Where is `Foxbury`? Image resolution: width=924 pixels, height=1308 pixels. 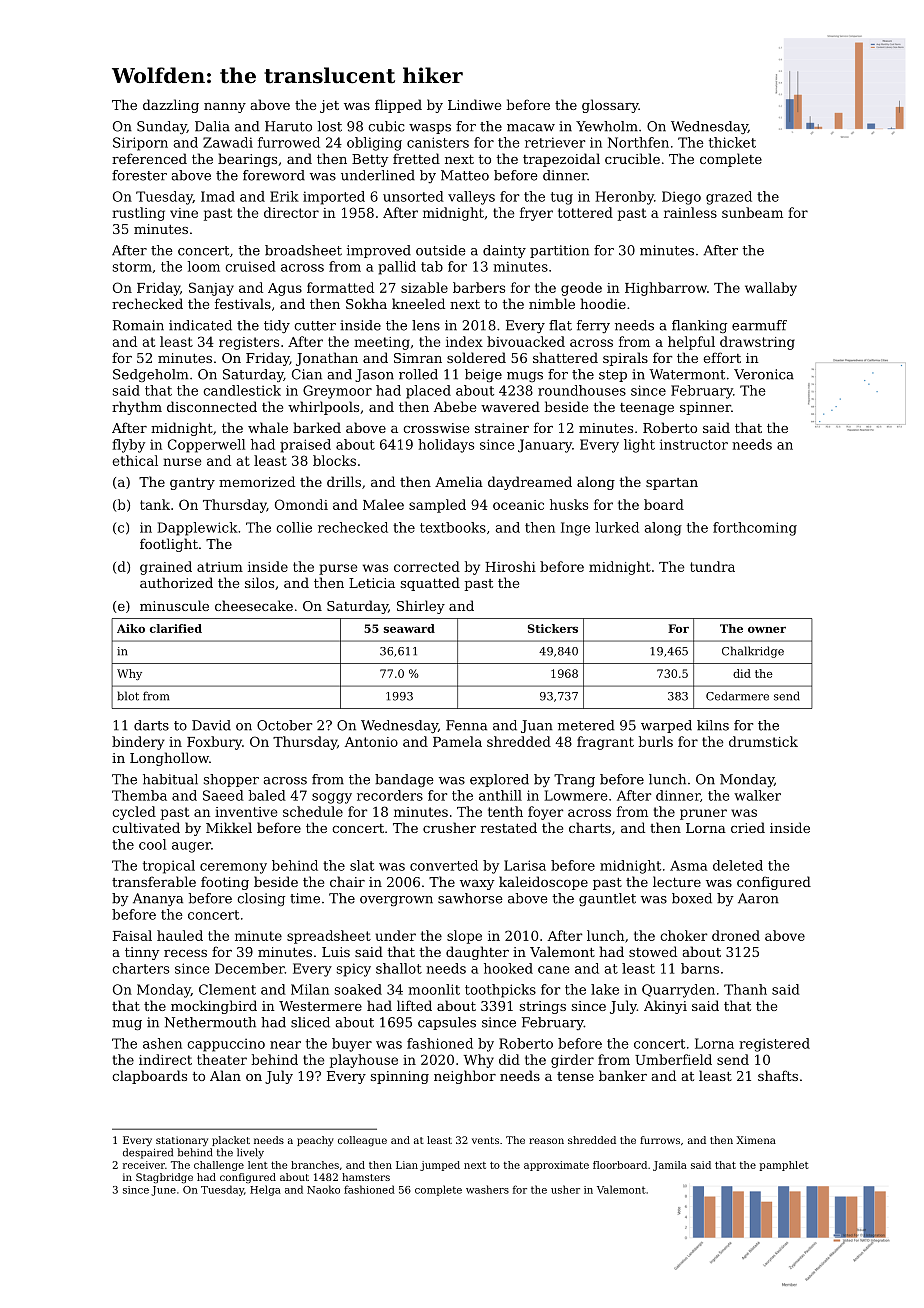
Foxbury is located at coordinates (214, 743).
